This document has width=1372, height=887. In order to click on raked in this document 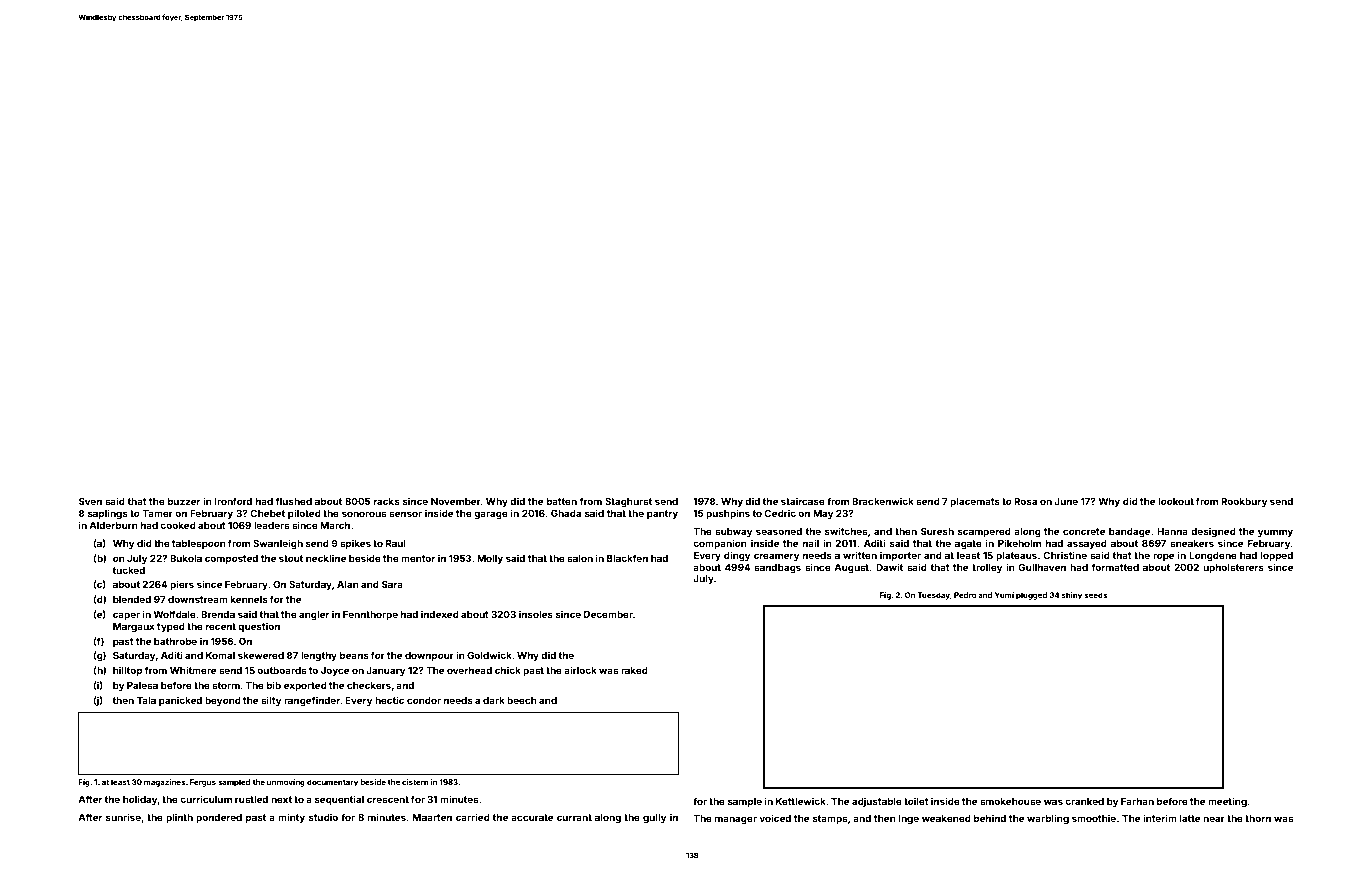, I will do `click(634, 670)`.
